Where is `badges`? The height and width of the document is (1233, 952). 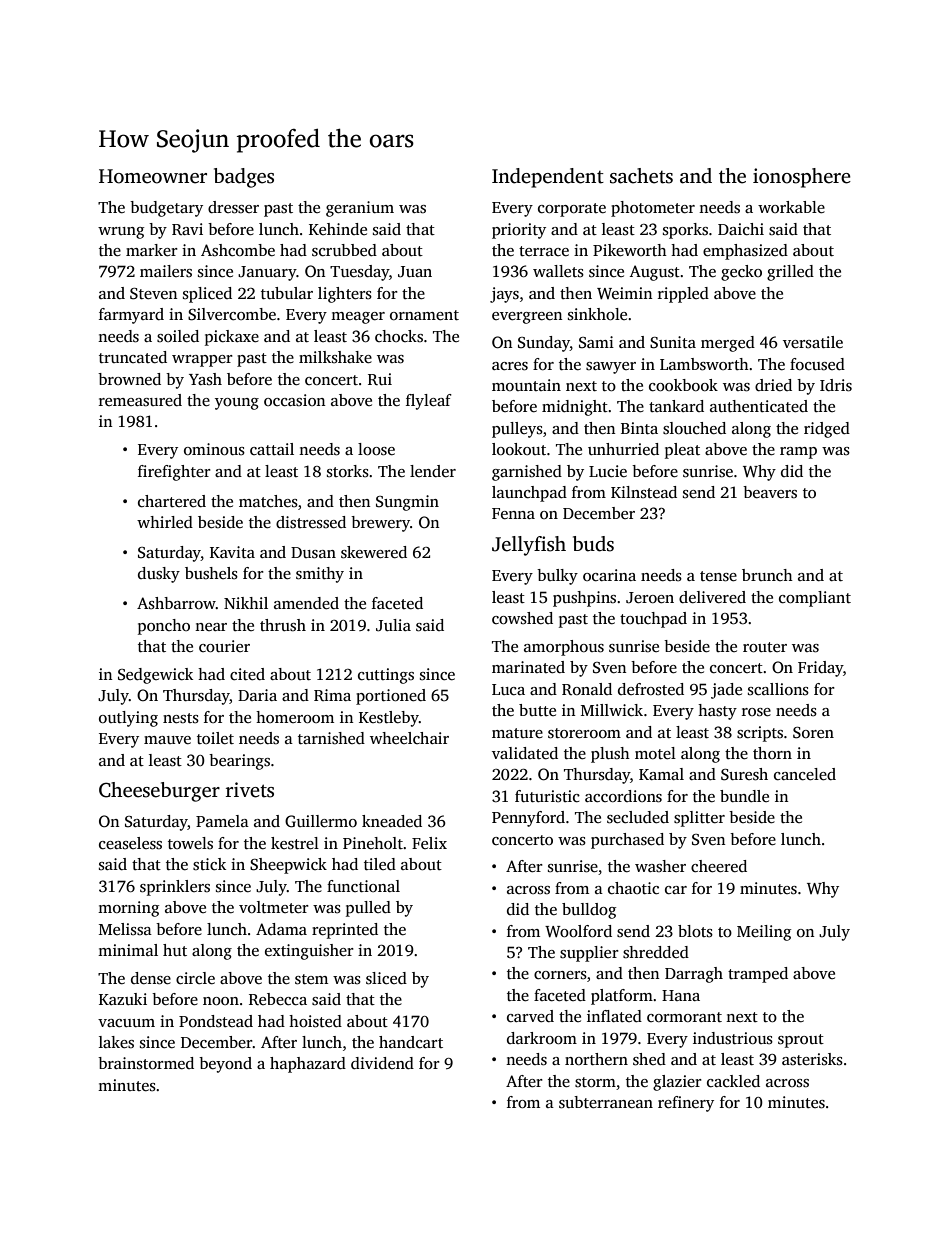
badges is located at coordinates (244, 178).
